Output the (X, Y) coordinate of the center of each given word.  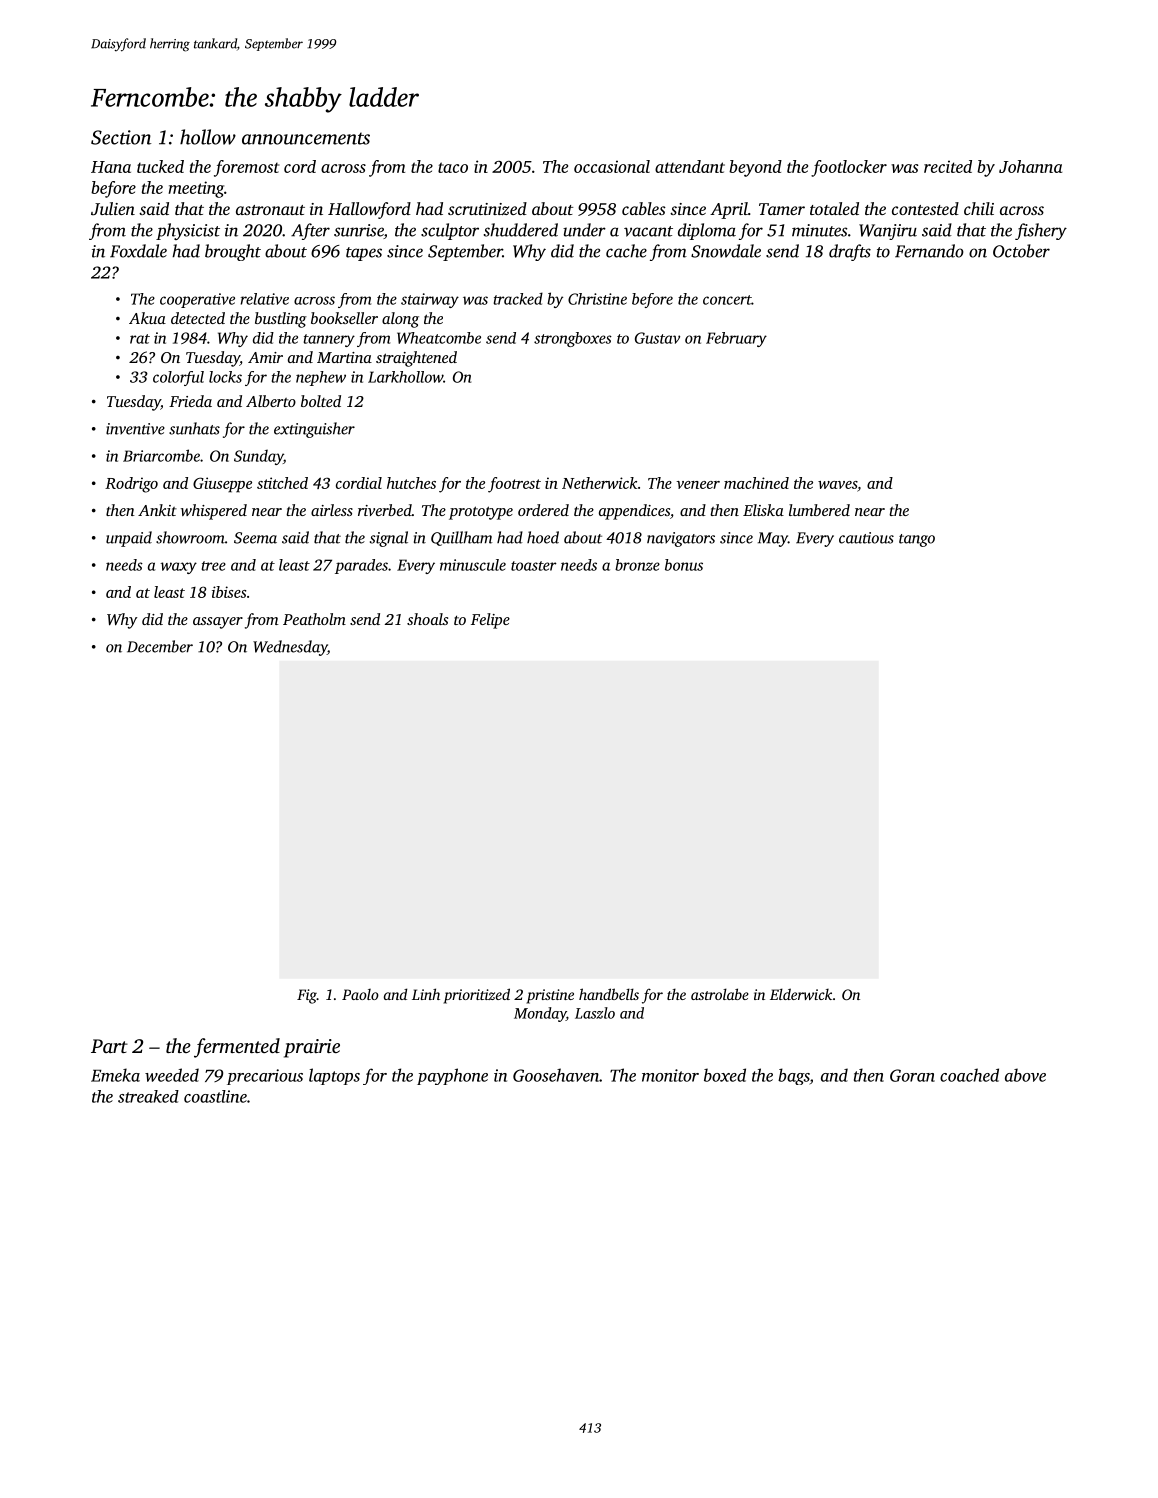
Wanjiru (888, 232)
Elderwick (801, 994)
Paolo (360, 994)
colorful (178, 378)
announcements (306, 138)
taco (453, 167)
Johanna (1030, 166)
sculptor (450, 231)
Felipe (490, 621)
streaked (148, 1096)
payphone (452, 1076)
